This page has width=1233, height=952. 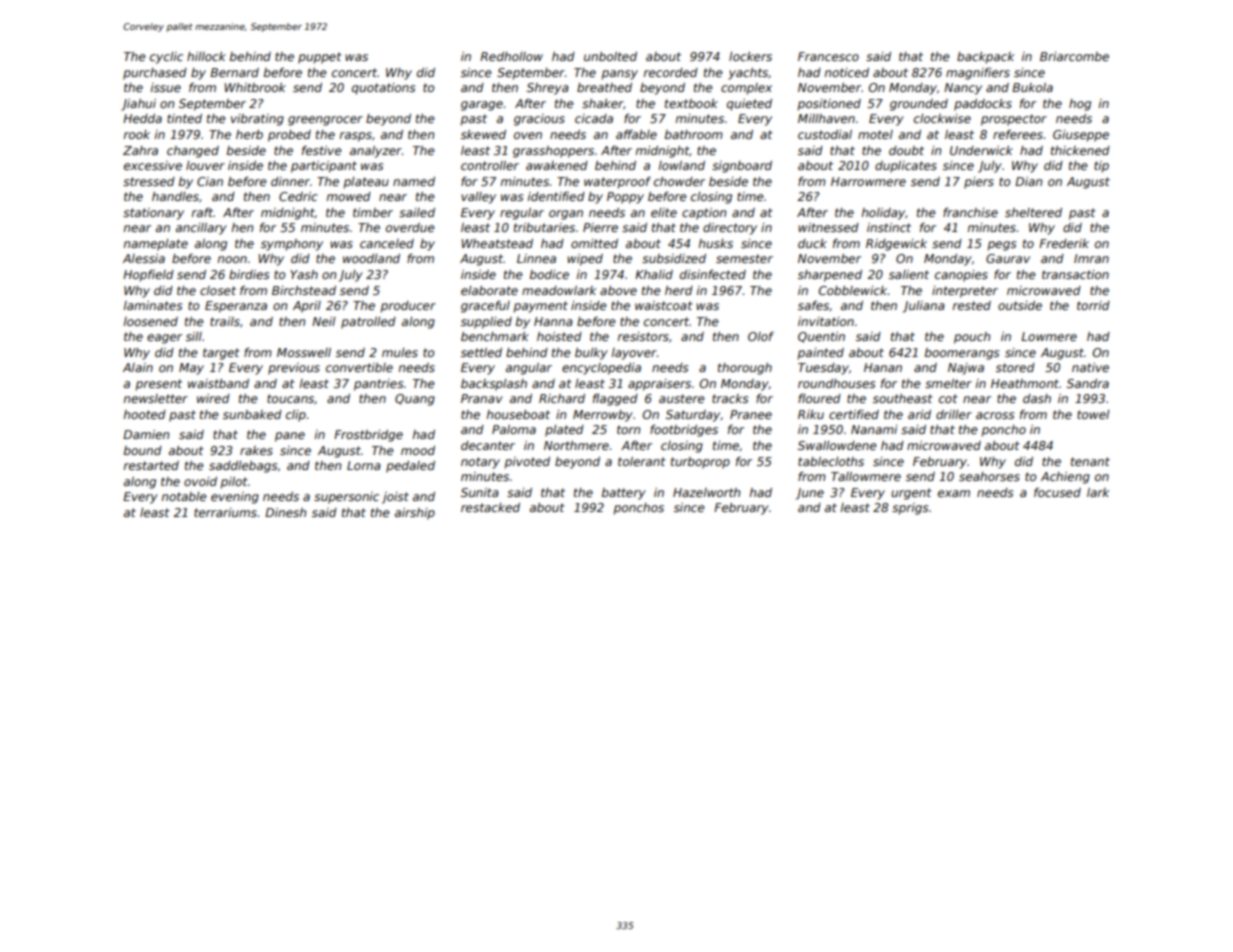 What do you see at coordinates (149, 181) in the page?
I see `stressed` at bounding box center [149, 181].
